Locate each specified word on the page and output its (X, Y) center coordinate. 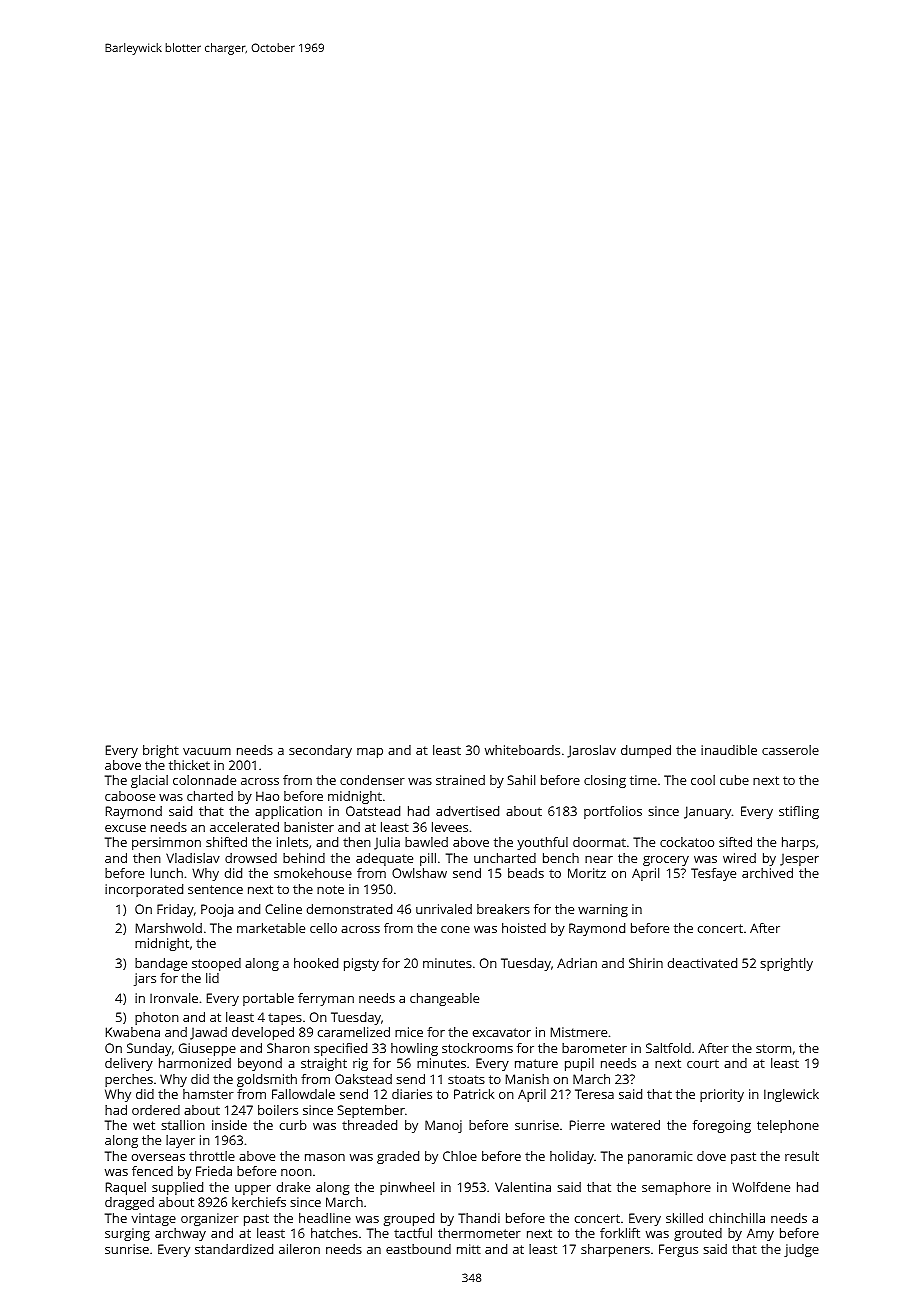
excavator (502, 1032)
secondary (320, 751)
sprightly (787, 964)
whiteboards (522, 750)
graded (398, 1157)
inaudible (729, 750)
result (802, 1156)
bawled (426, 842)
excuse (125, 828)
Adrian (577, 963)
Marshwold (169, 928)
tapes (285, 1019)
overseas (158, 1157)
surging (127, 1234)
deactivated (702, 963)
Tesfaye (713, 874)
